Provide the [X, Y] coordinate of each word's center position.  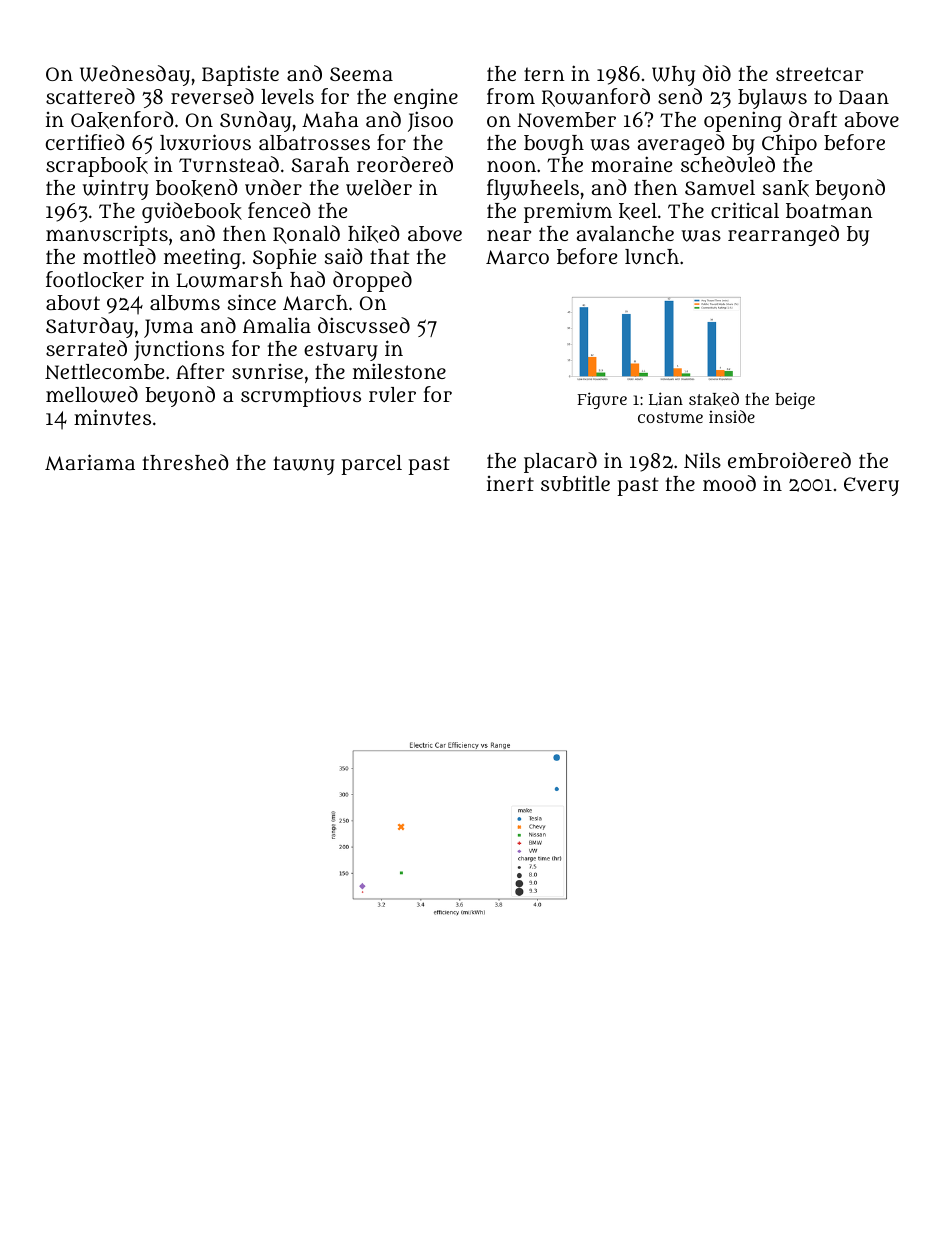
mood [729, 483]
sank [786, 188]
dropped [372, 281]
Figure [602, 400]
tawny [304, 465]
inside [732, 416]
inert [510, 483]
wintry [116, 190]
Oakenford [122, 120]
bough [554, 145]
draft [813, 119]
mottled [119, 256]
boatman [829, 210]
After [200, 371]
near [509, 235]
